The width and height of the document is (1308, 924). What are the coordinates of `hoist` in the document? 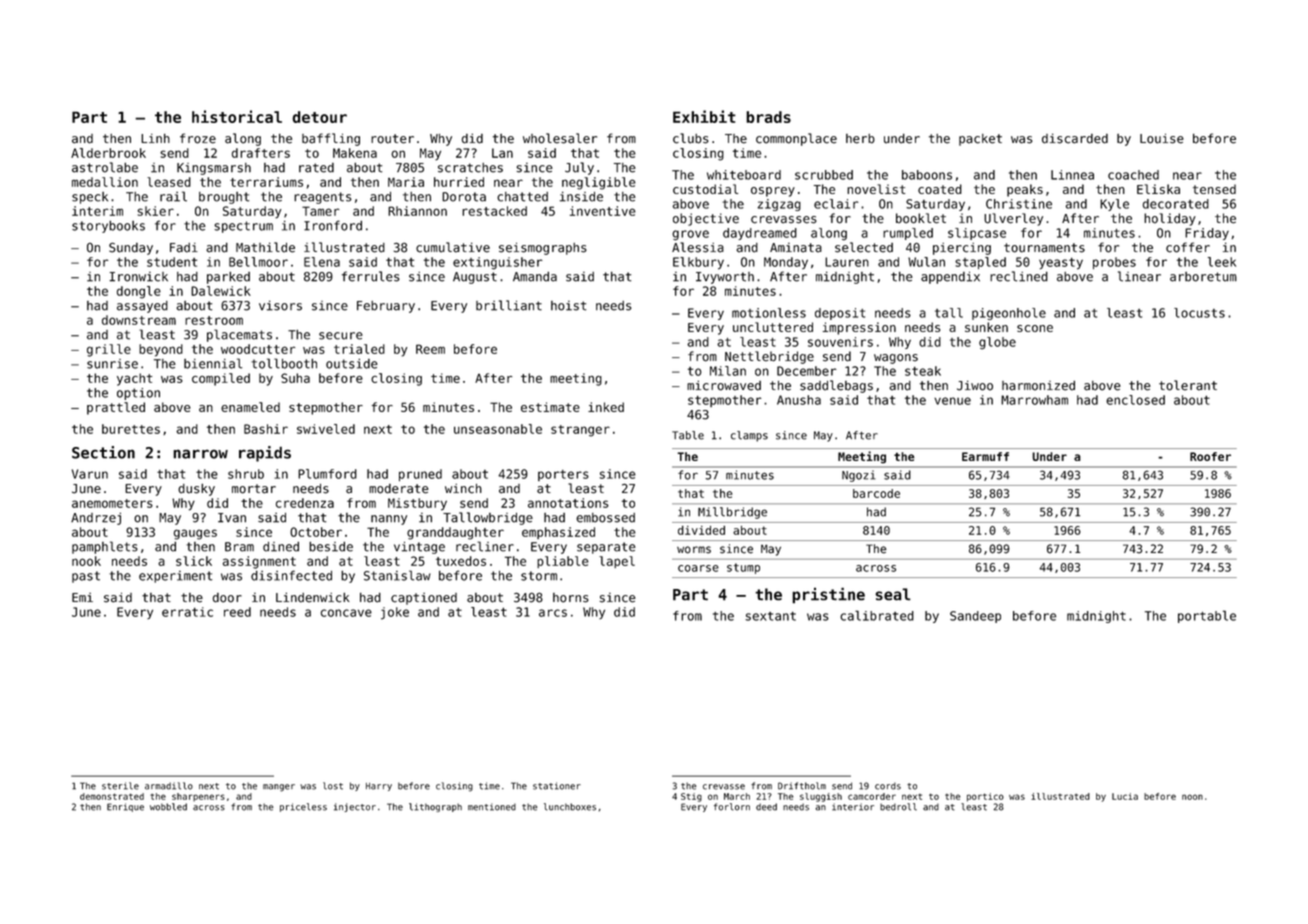 It's located at (568, 306).
